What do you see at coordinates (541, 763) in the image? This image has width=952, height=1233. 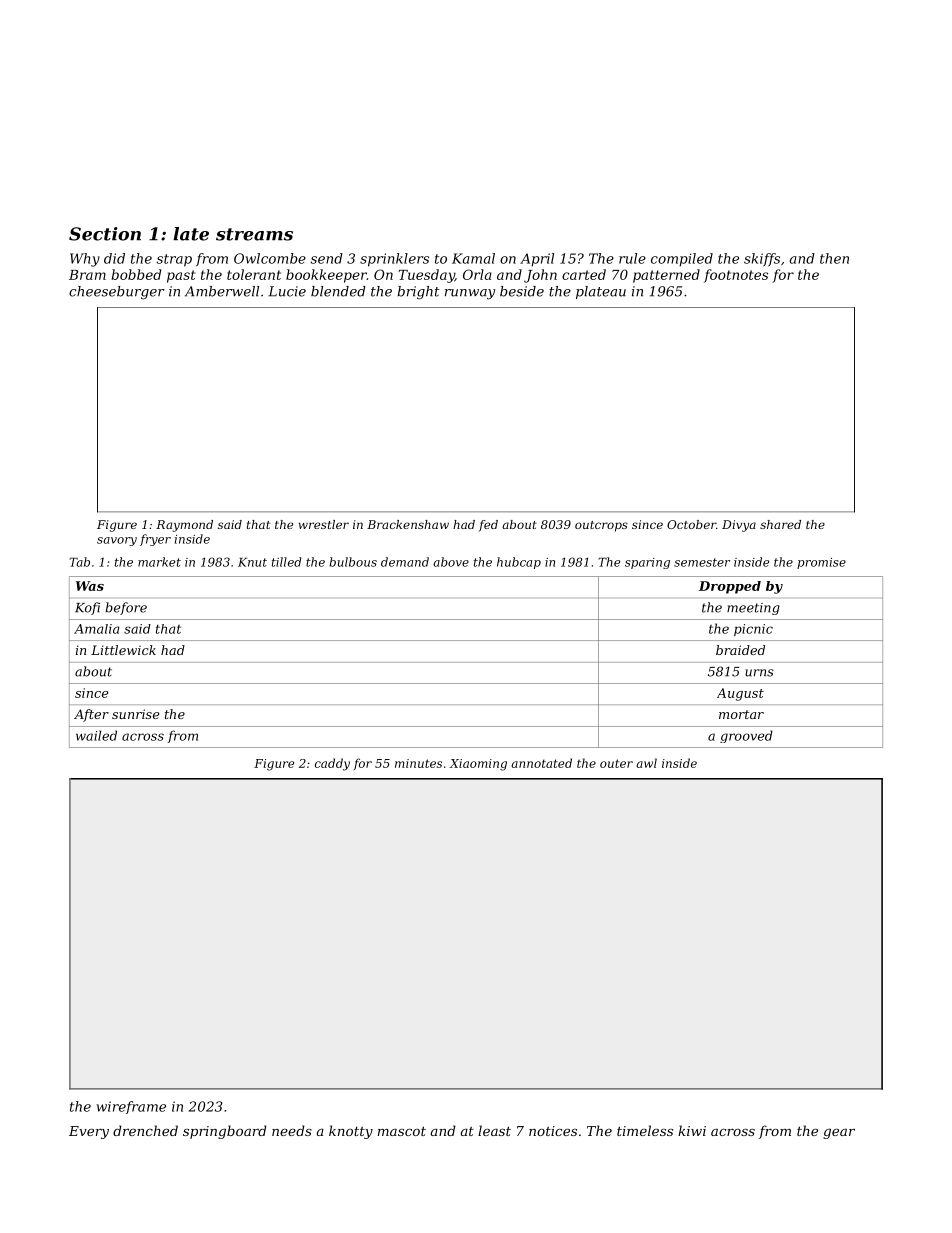 I see `annotated` at bounding box center [541, 763].
